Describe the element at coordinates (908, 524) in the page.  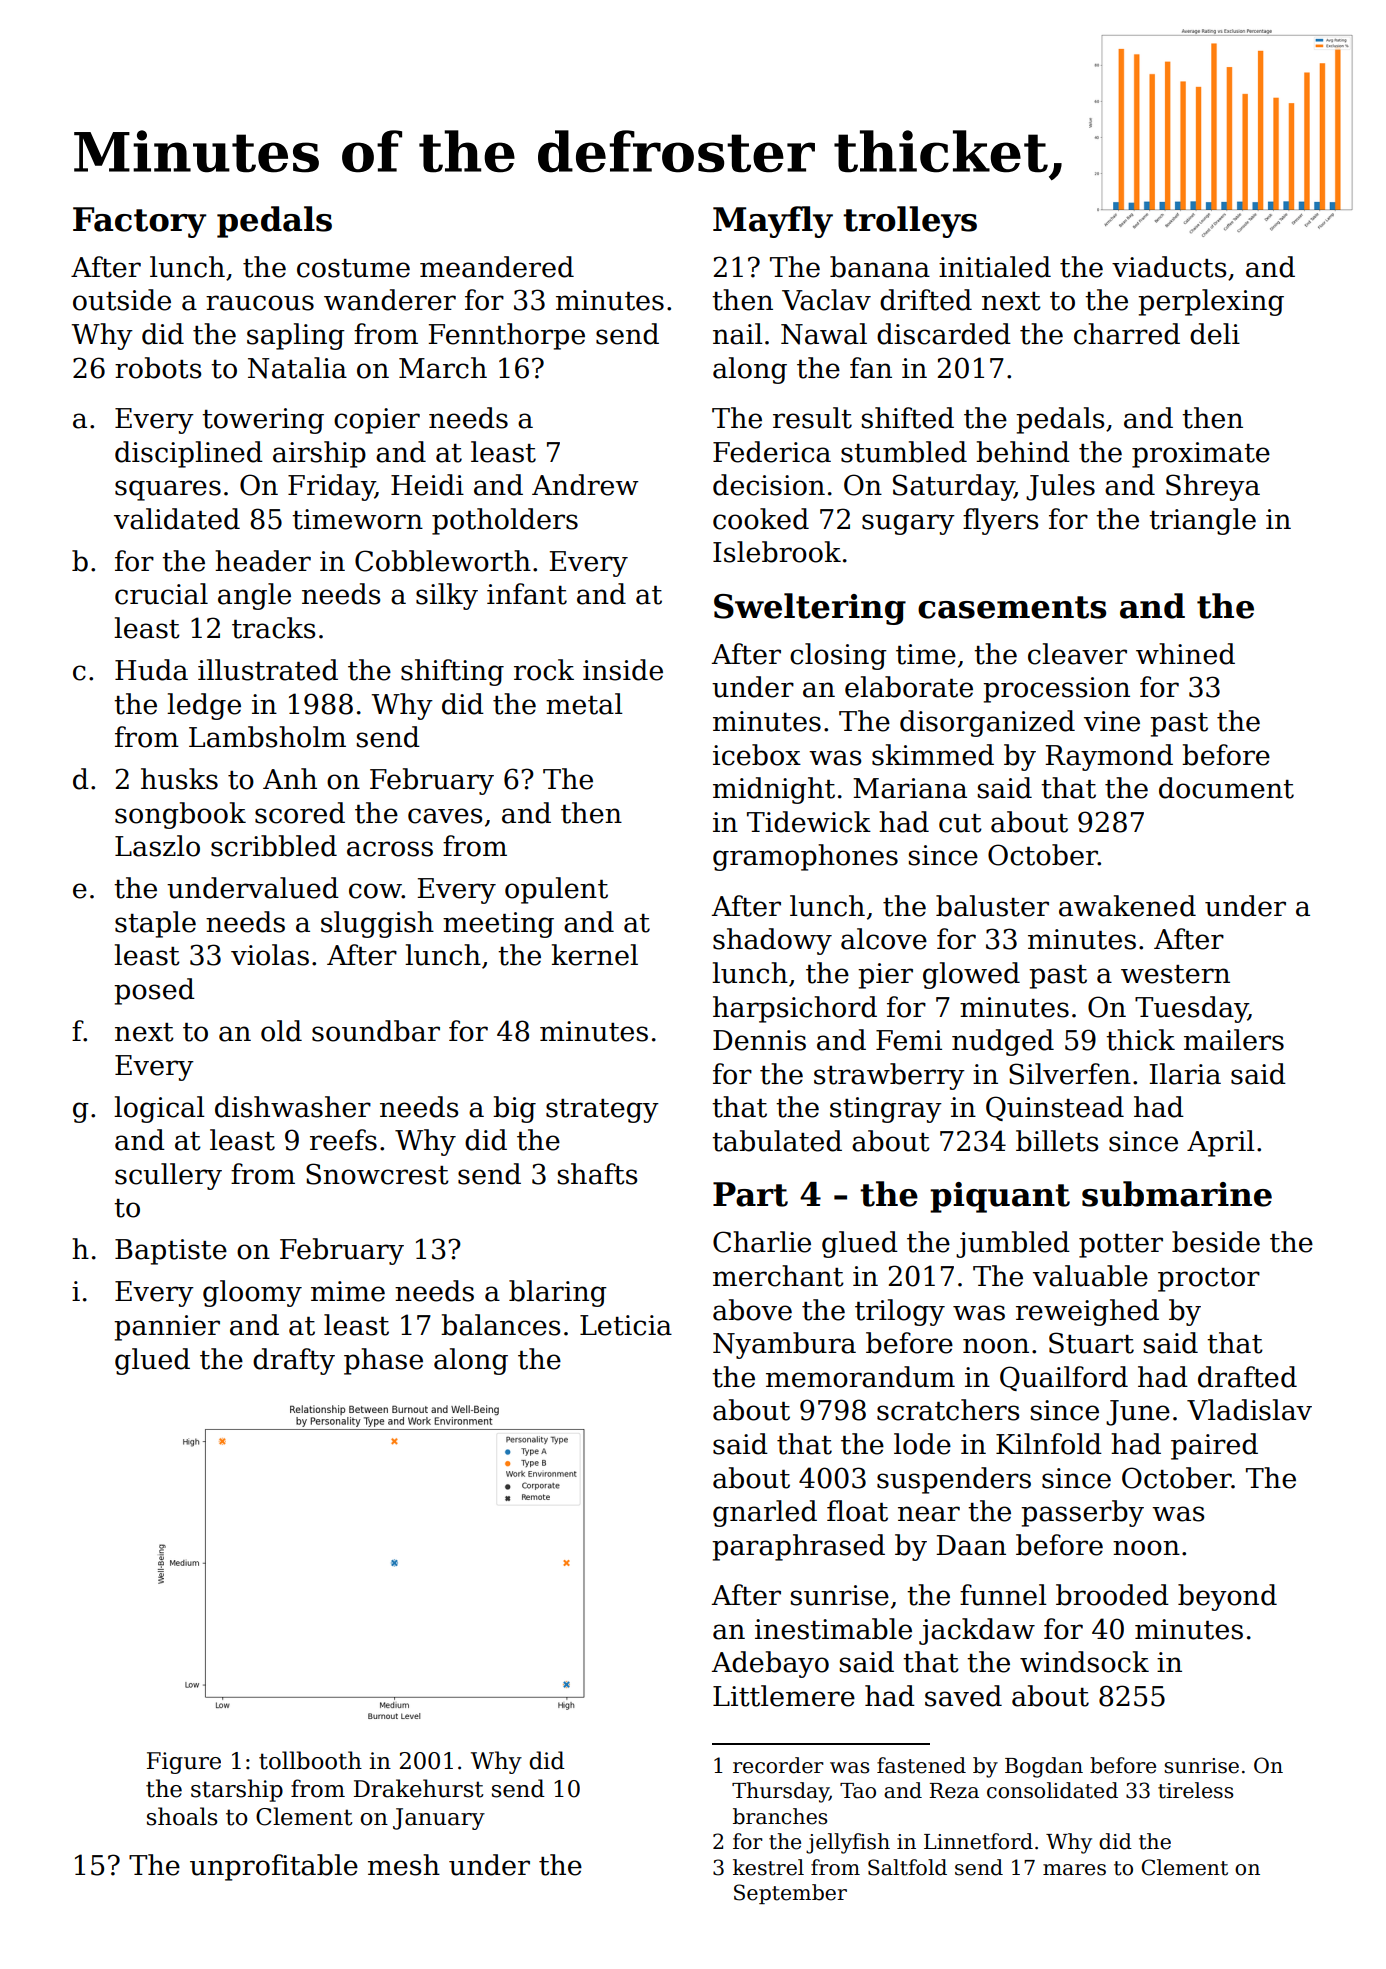
I see `sugary` at that location.
